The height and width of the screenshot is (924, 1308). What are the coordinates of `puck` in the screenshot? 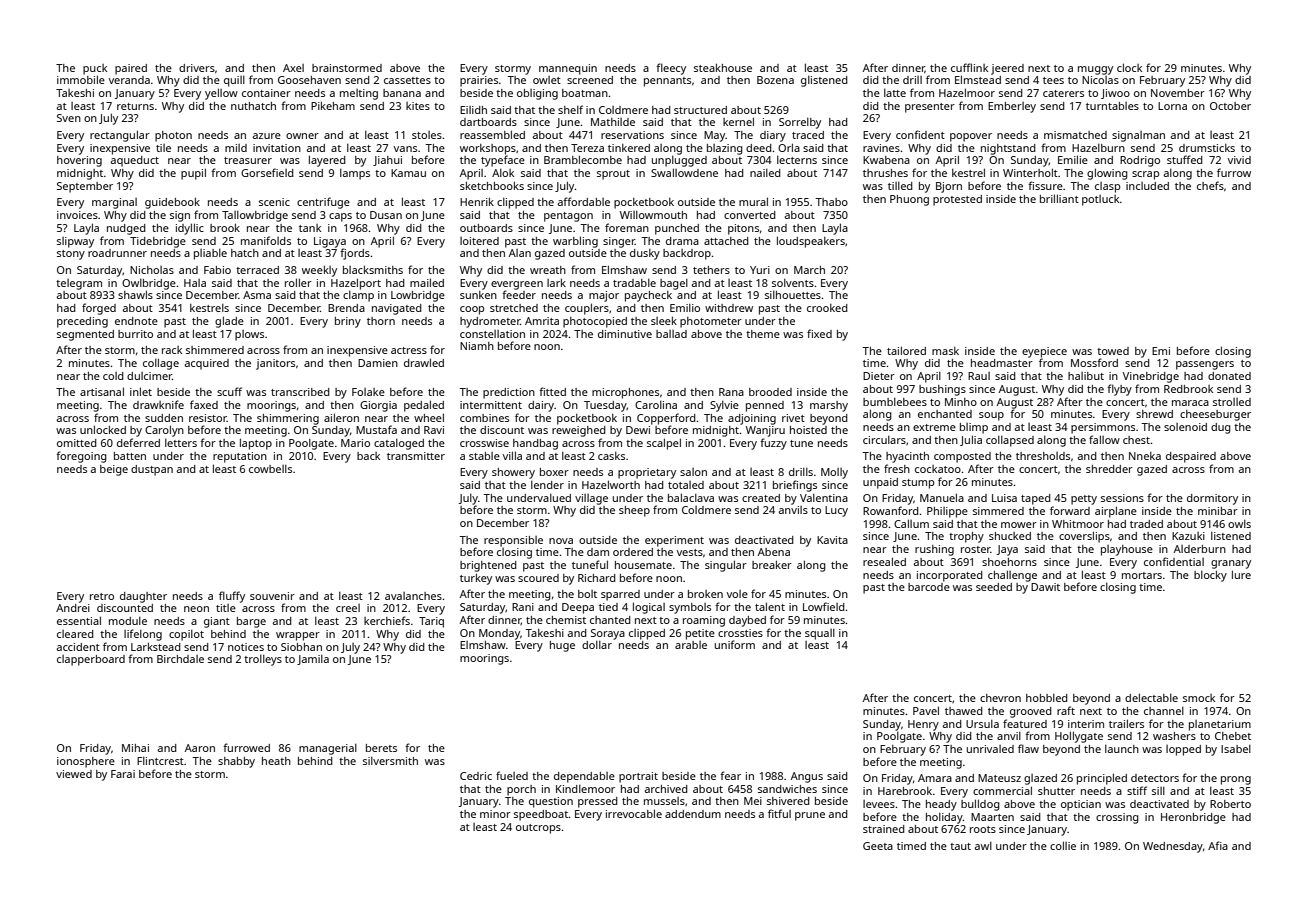 It's located at (95, 69).
